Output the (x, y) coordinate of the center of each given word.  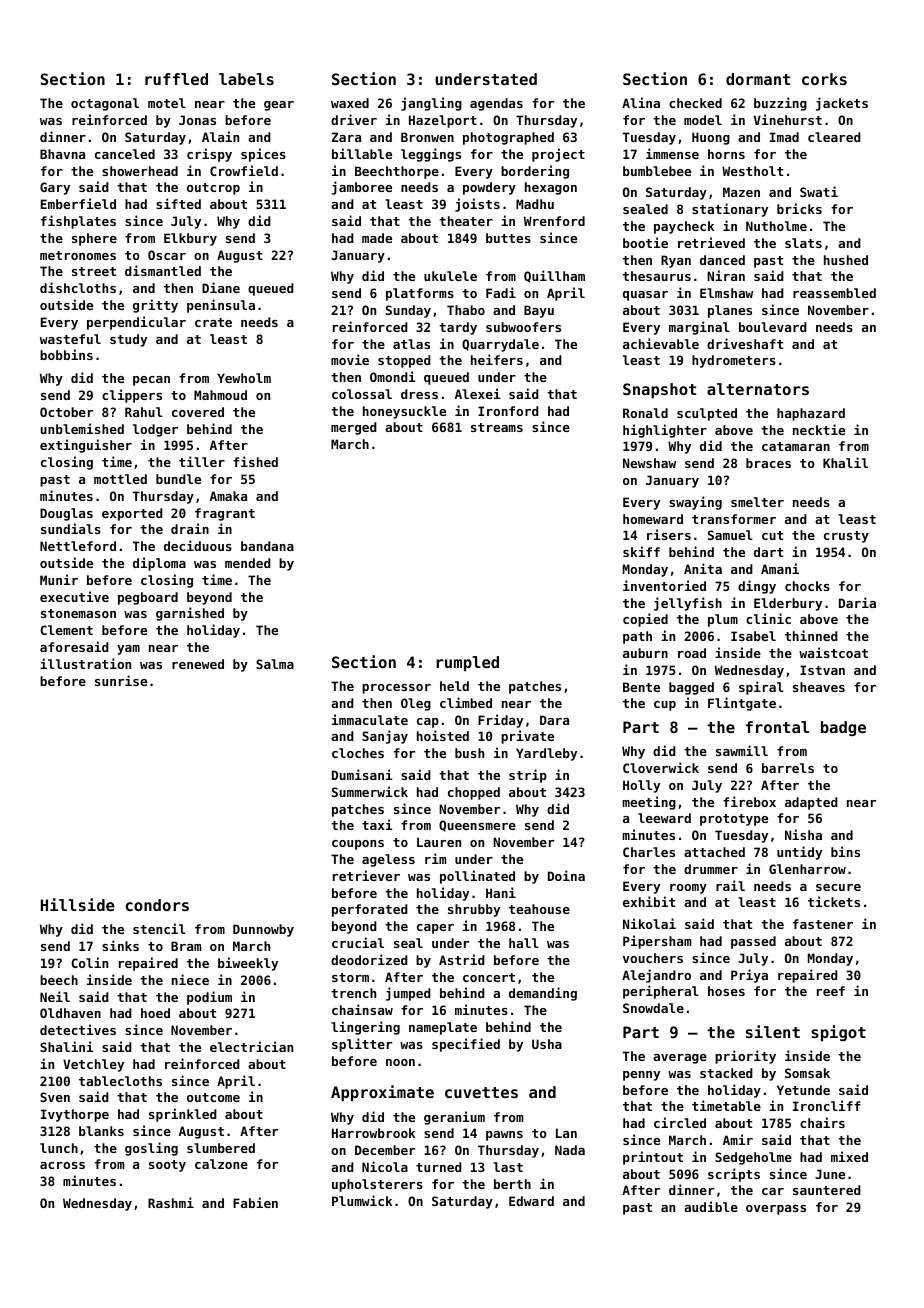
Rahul (144, 412)
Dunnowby (263, 930)
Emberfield (78, 203)
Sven (55, 1097)
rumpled (467, 664)
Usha (547, 1044)
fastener (823, 924)
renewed (198, 664)
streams (497, 427)
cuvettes (481, 1092)
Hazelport (443, 121)
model (703, 120)
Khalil (845, 462)
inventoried (664, 585)
